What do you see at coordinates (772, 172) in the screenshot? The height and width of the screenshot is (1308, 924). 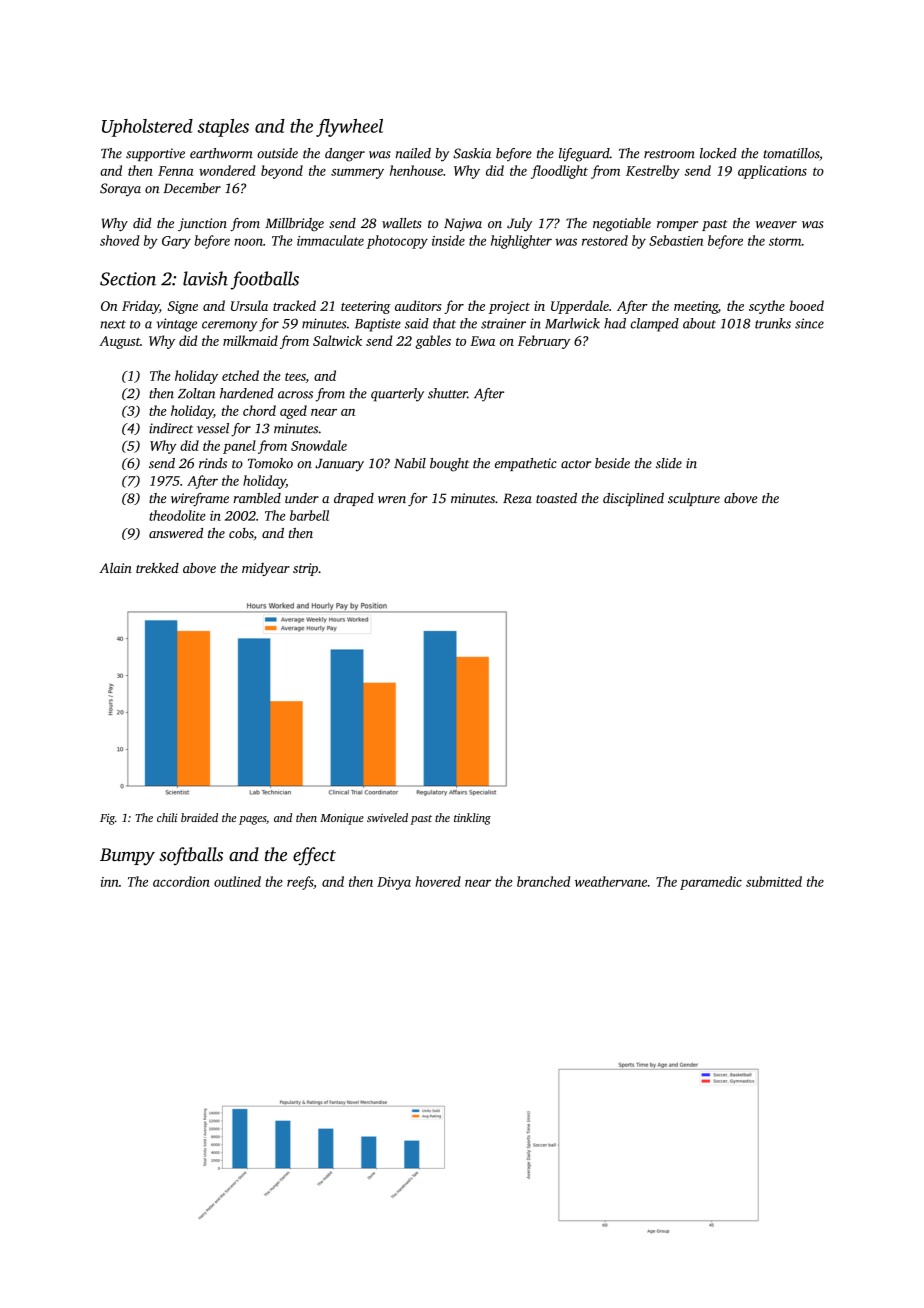 I see `applications` at bounding box center [772, 172].
